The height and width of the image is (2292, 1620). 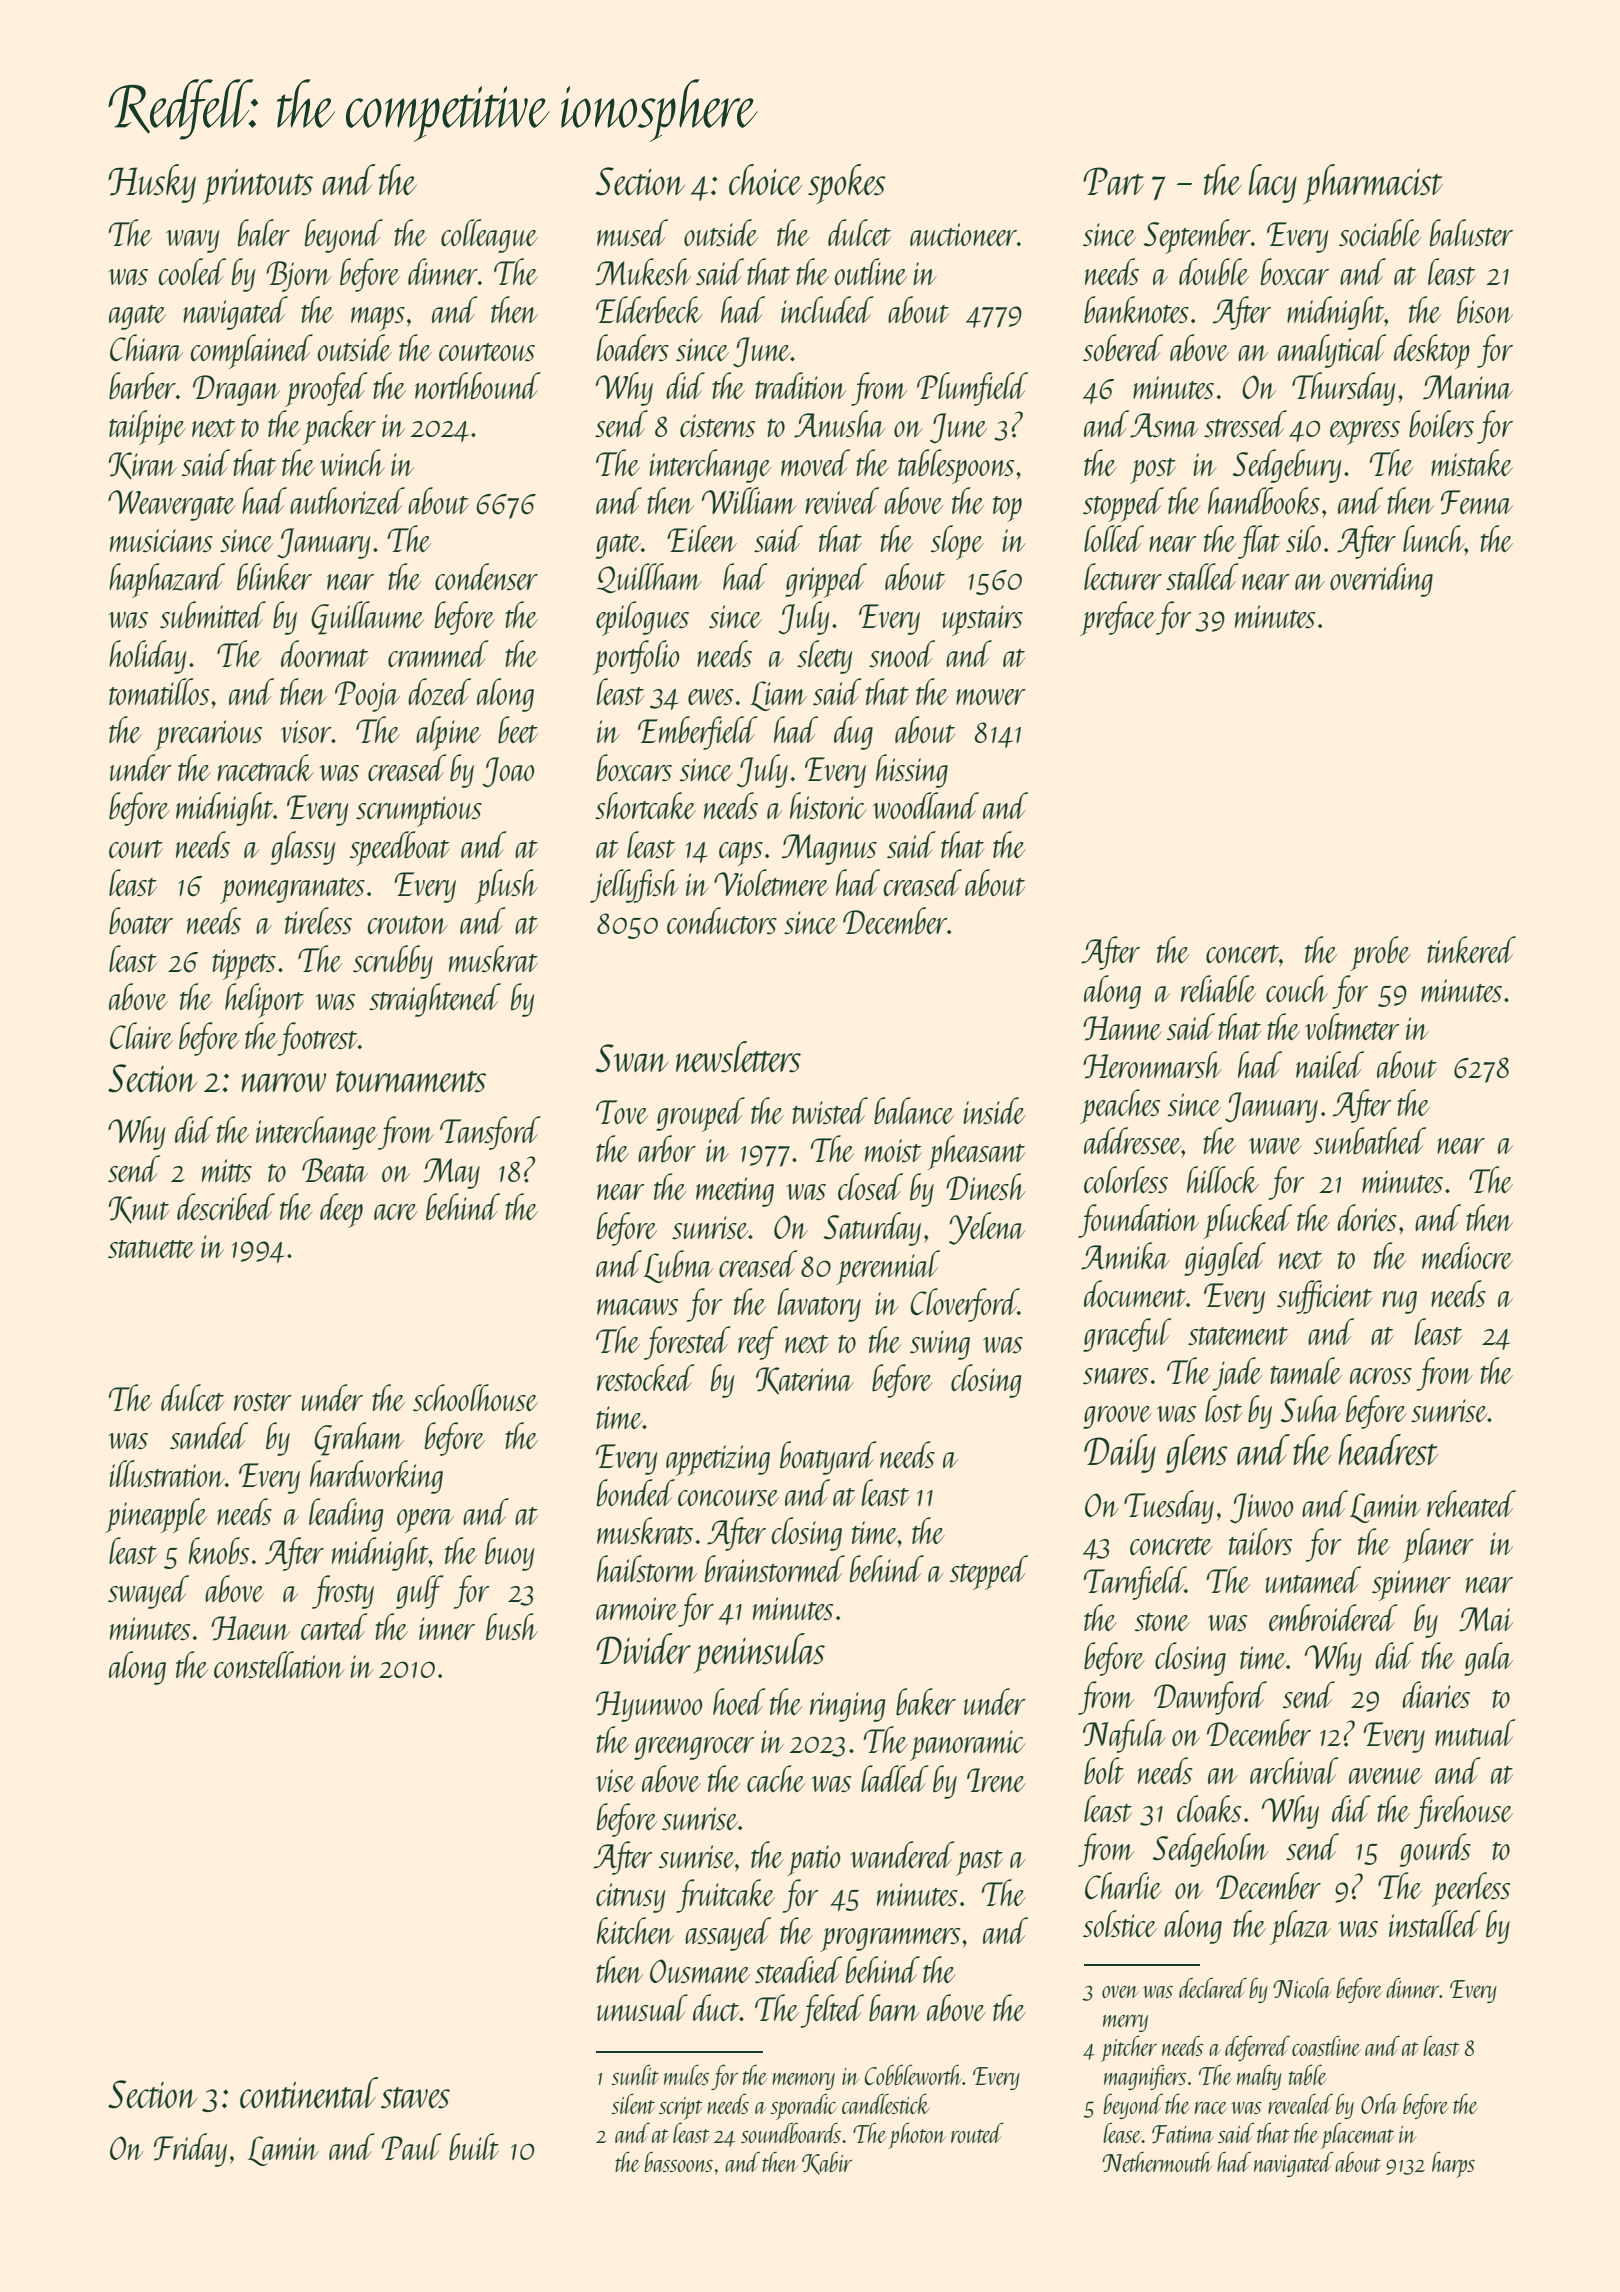 What do you see at coordinates (1214, 271) in the image?
I see `double` at bounding box center [1214, 271].
